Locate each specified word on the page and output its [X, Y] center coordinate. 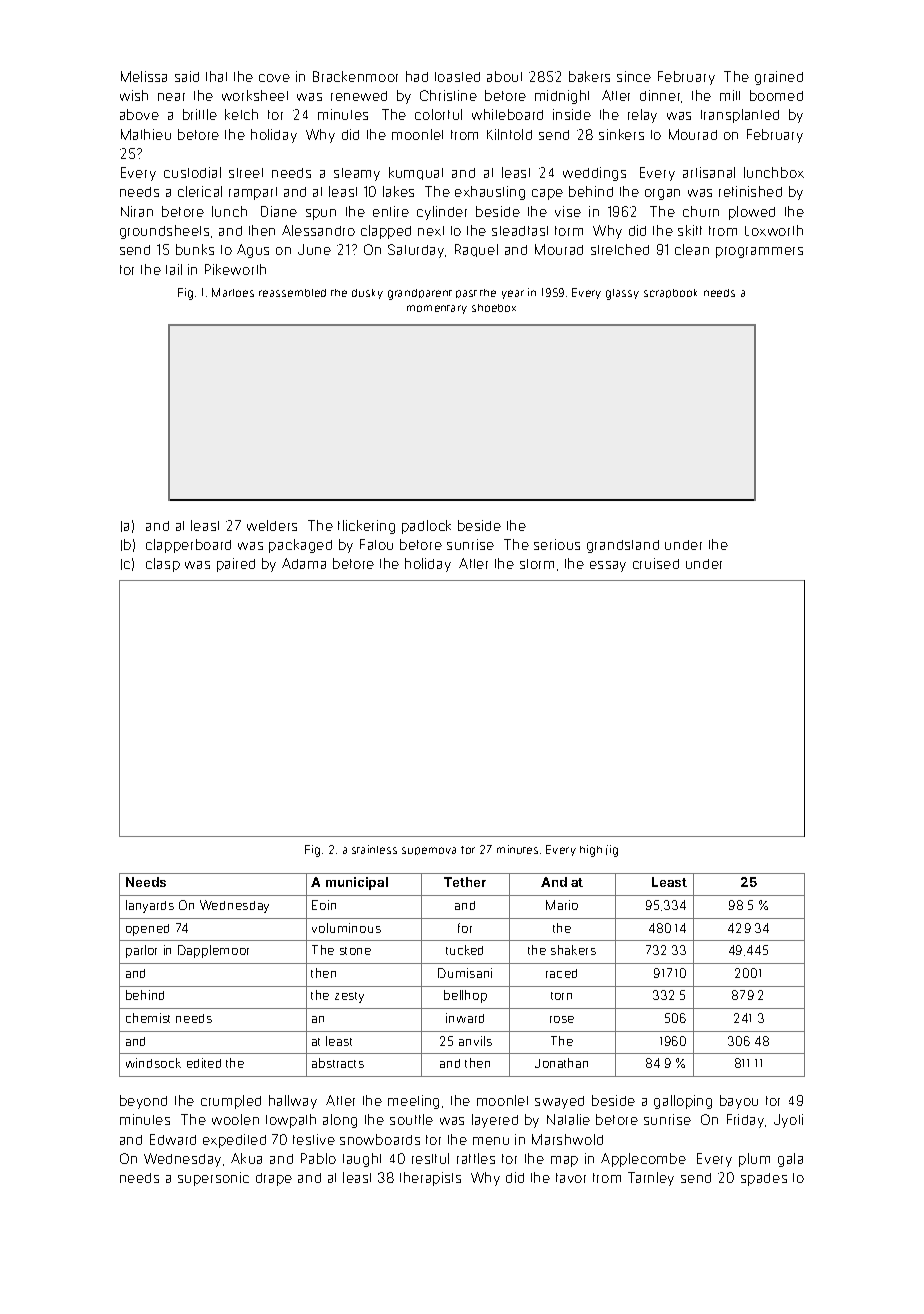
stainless [374, 849]
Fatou [376, 544]
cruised [656, 563]
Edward [173, 1139]
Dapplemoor [213, 951]
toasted [457, 77]
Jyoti [788, 1121]
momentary [437, 309]
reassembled [292, 293]
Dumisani [465, 973]
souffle [411, 1119]
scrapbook [670, 293]
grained [779, 78]
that [216, 76]
